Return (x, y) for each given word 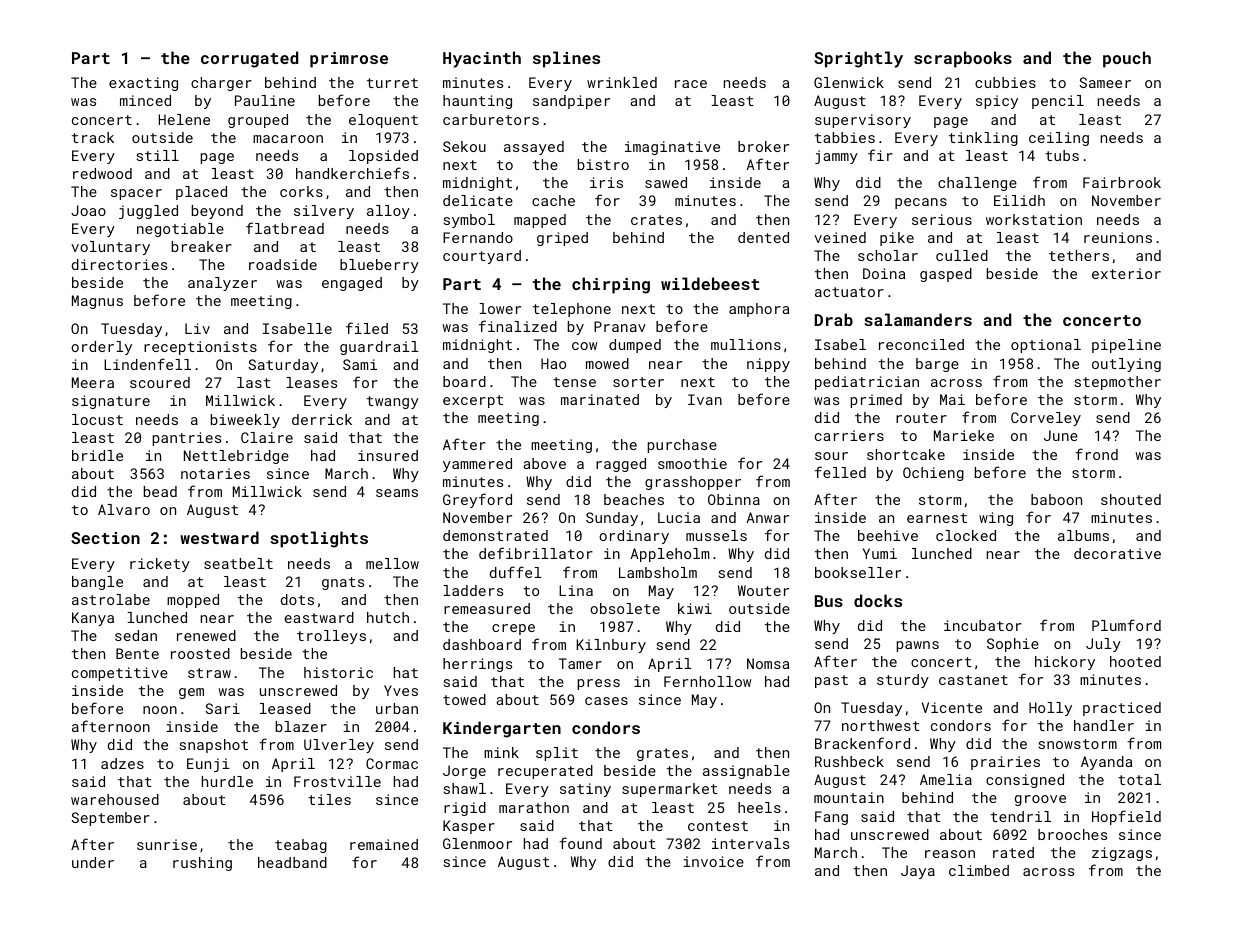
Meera (93, 382)
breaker (202, 246)
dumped (635, 346)
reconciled (921, 344)
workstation (1034, 219)
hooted (1135, 661)
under (93, 862)
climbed (979, 870)
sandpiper (571, 102)
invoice (713, 861)
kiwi (695, 608)
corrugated (249, 59)
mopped (193, 601)
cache (553, 200)
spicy (997, 102)
